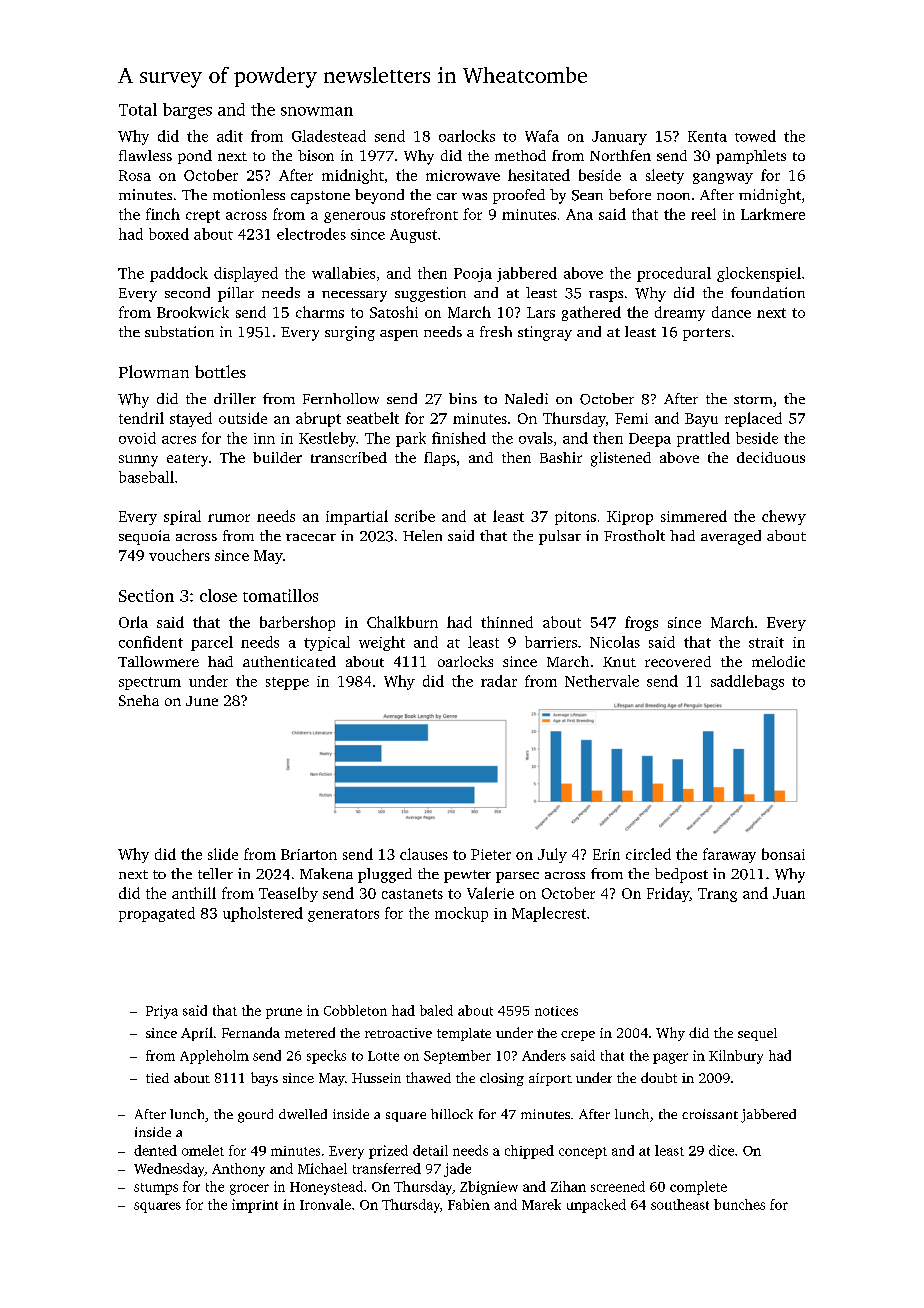 The width and height of the screenshot is (924, 1308). What do you see at coordinates (499, 681) in the screenshot?
I see `radar` at bounding box center [499, 681].
